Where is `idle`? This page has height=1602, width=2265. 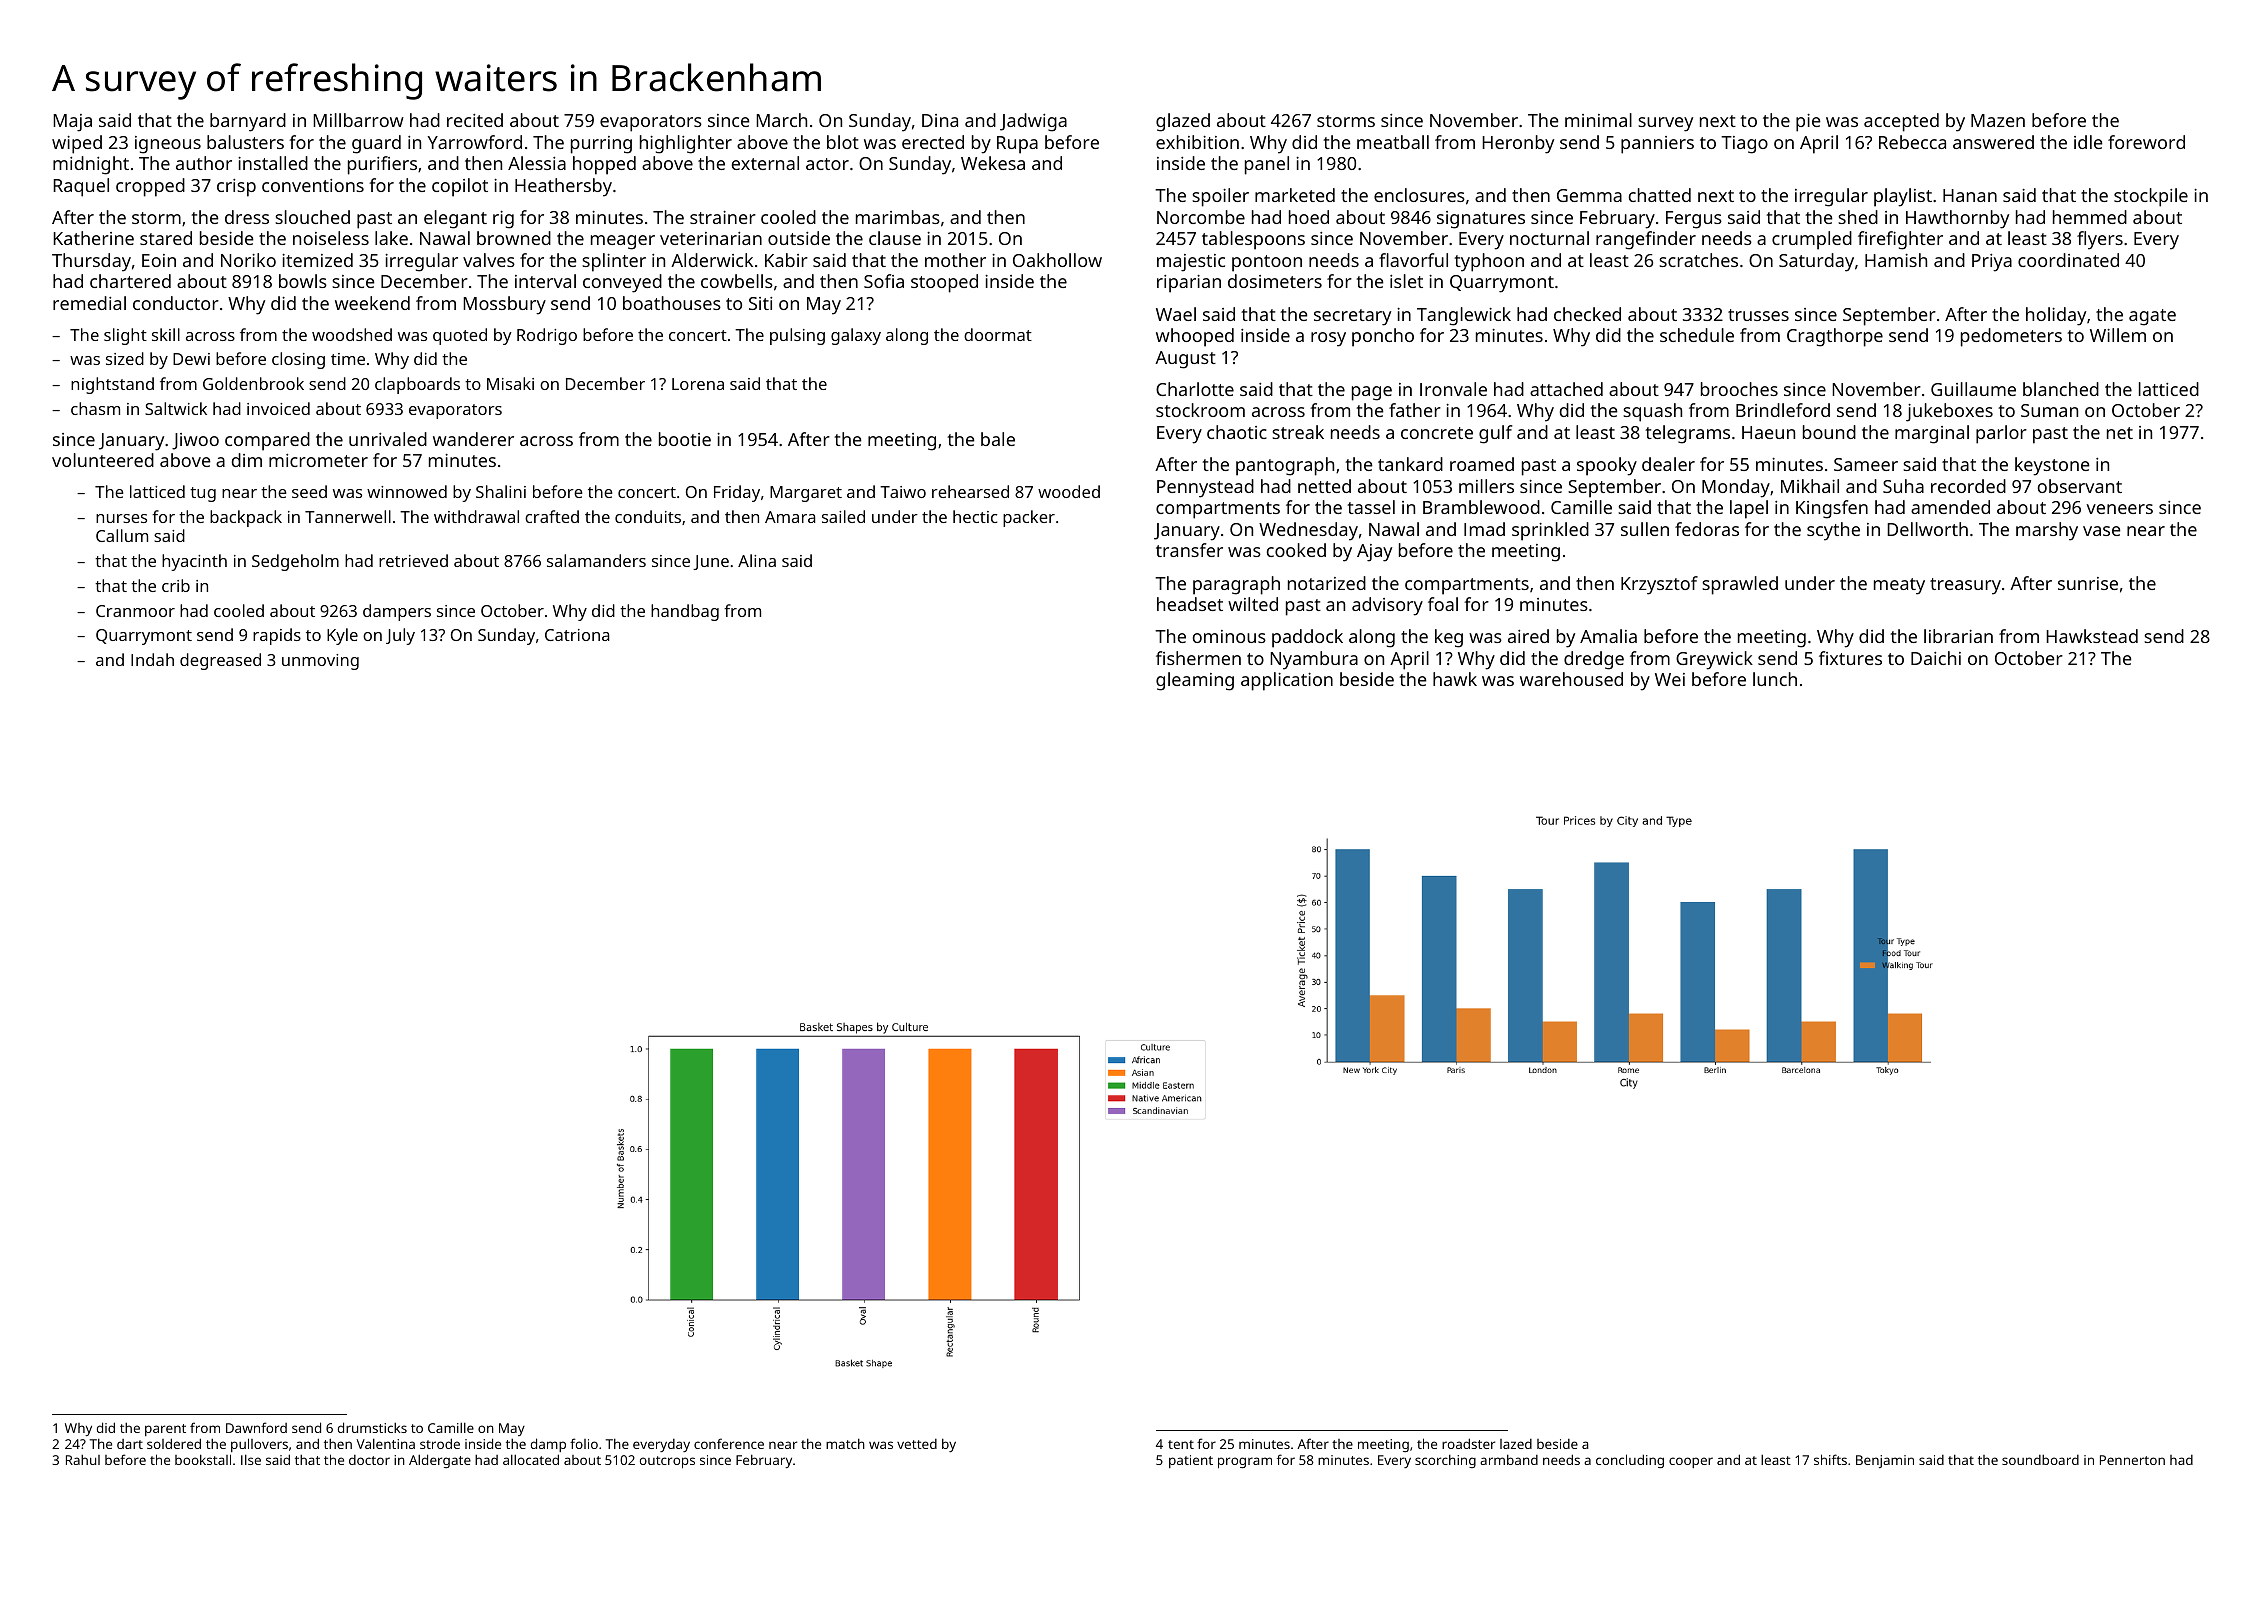
idle is located at coordinates (2088, 142).
